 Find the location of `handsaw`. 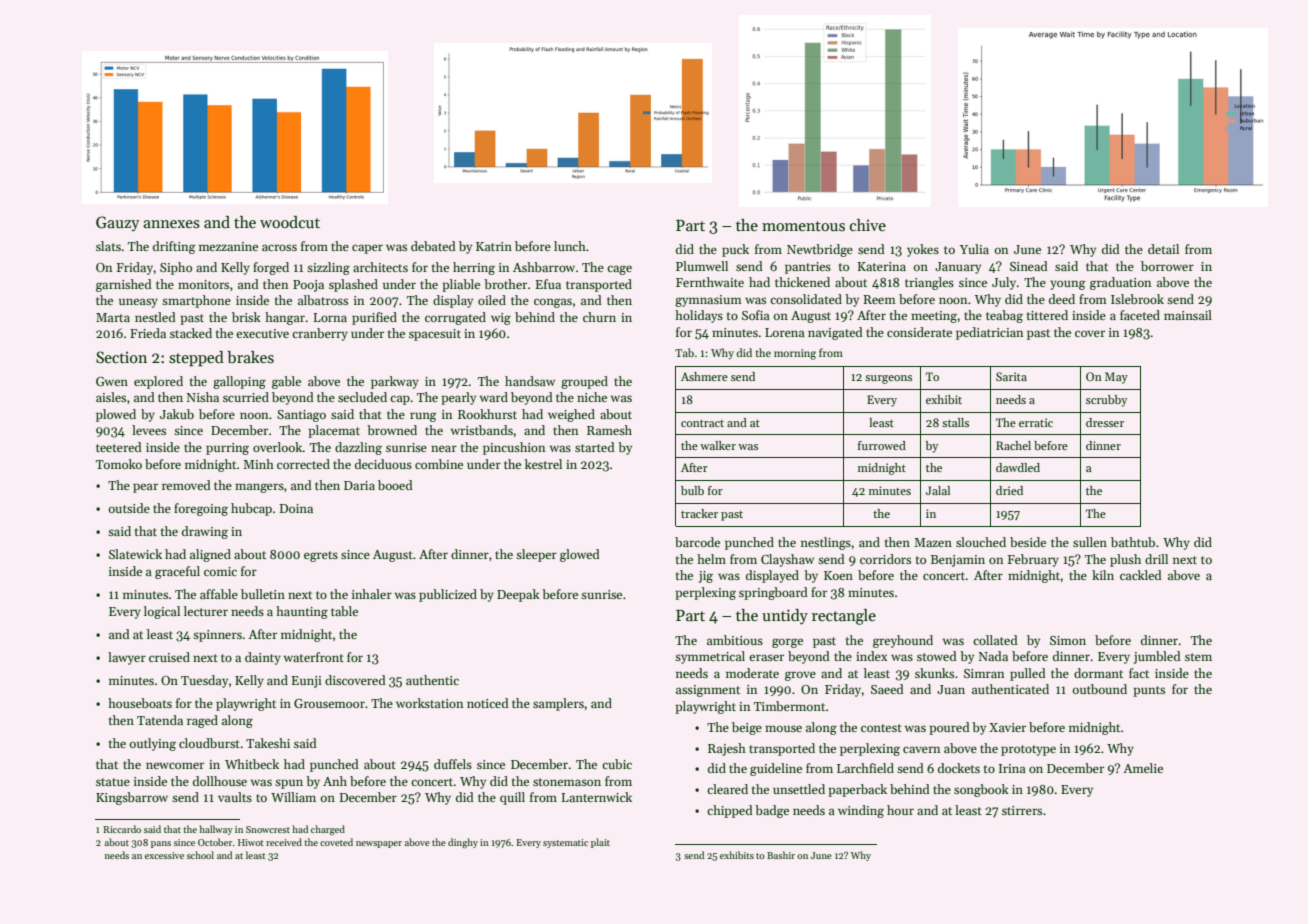

handsaw is located at coordinates (530, 381).
